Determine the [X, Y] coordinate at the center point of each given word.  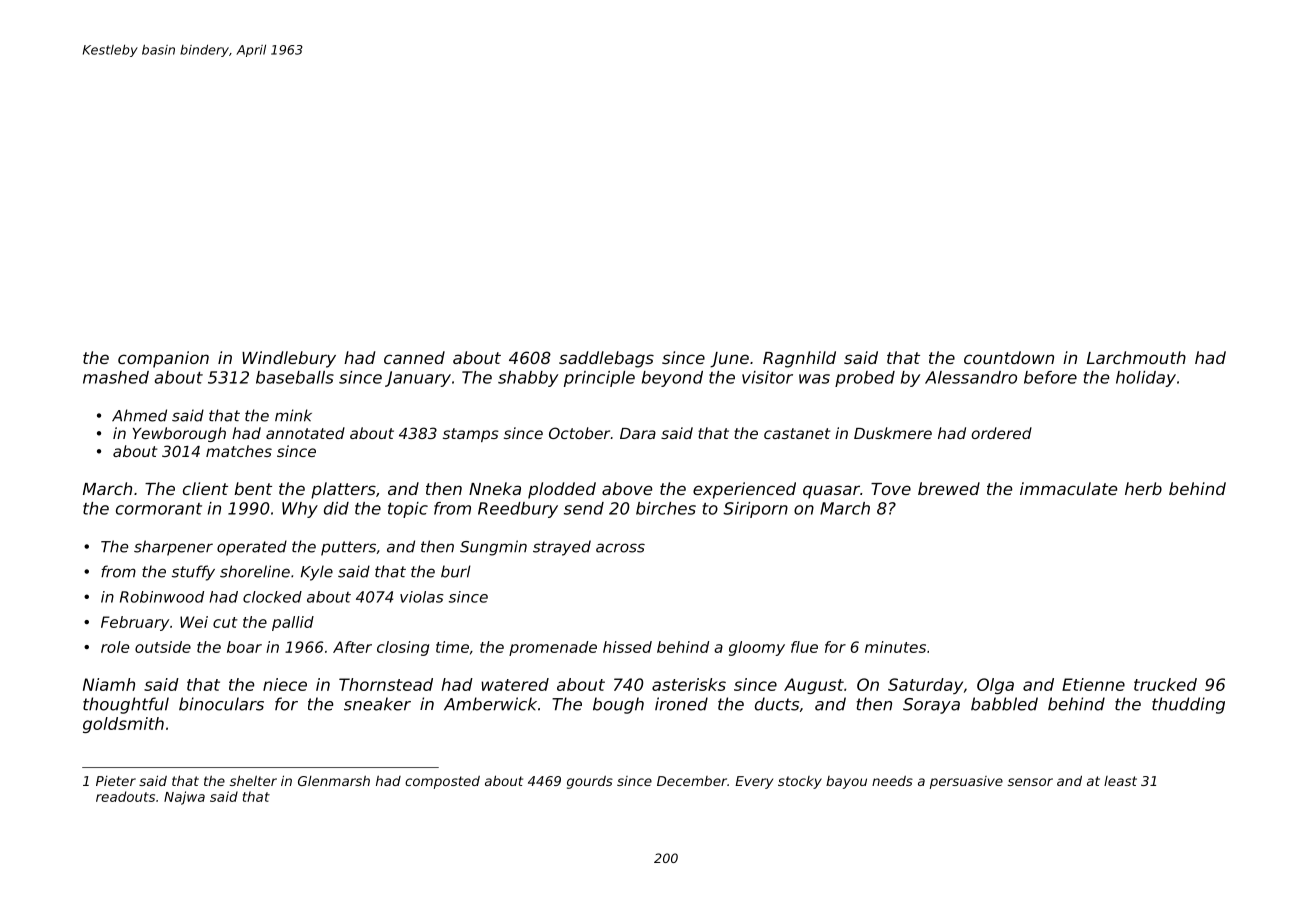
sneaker [377, 704]
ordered [1001, 433]
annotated [305, 433]
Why [300, 510]
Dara [638, 433]
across [620, 548]
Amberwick [490, 704]
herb [1143, 488]
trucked [1165, 684]
